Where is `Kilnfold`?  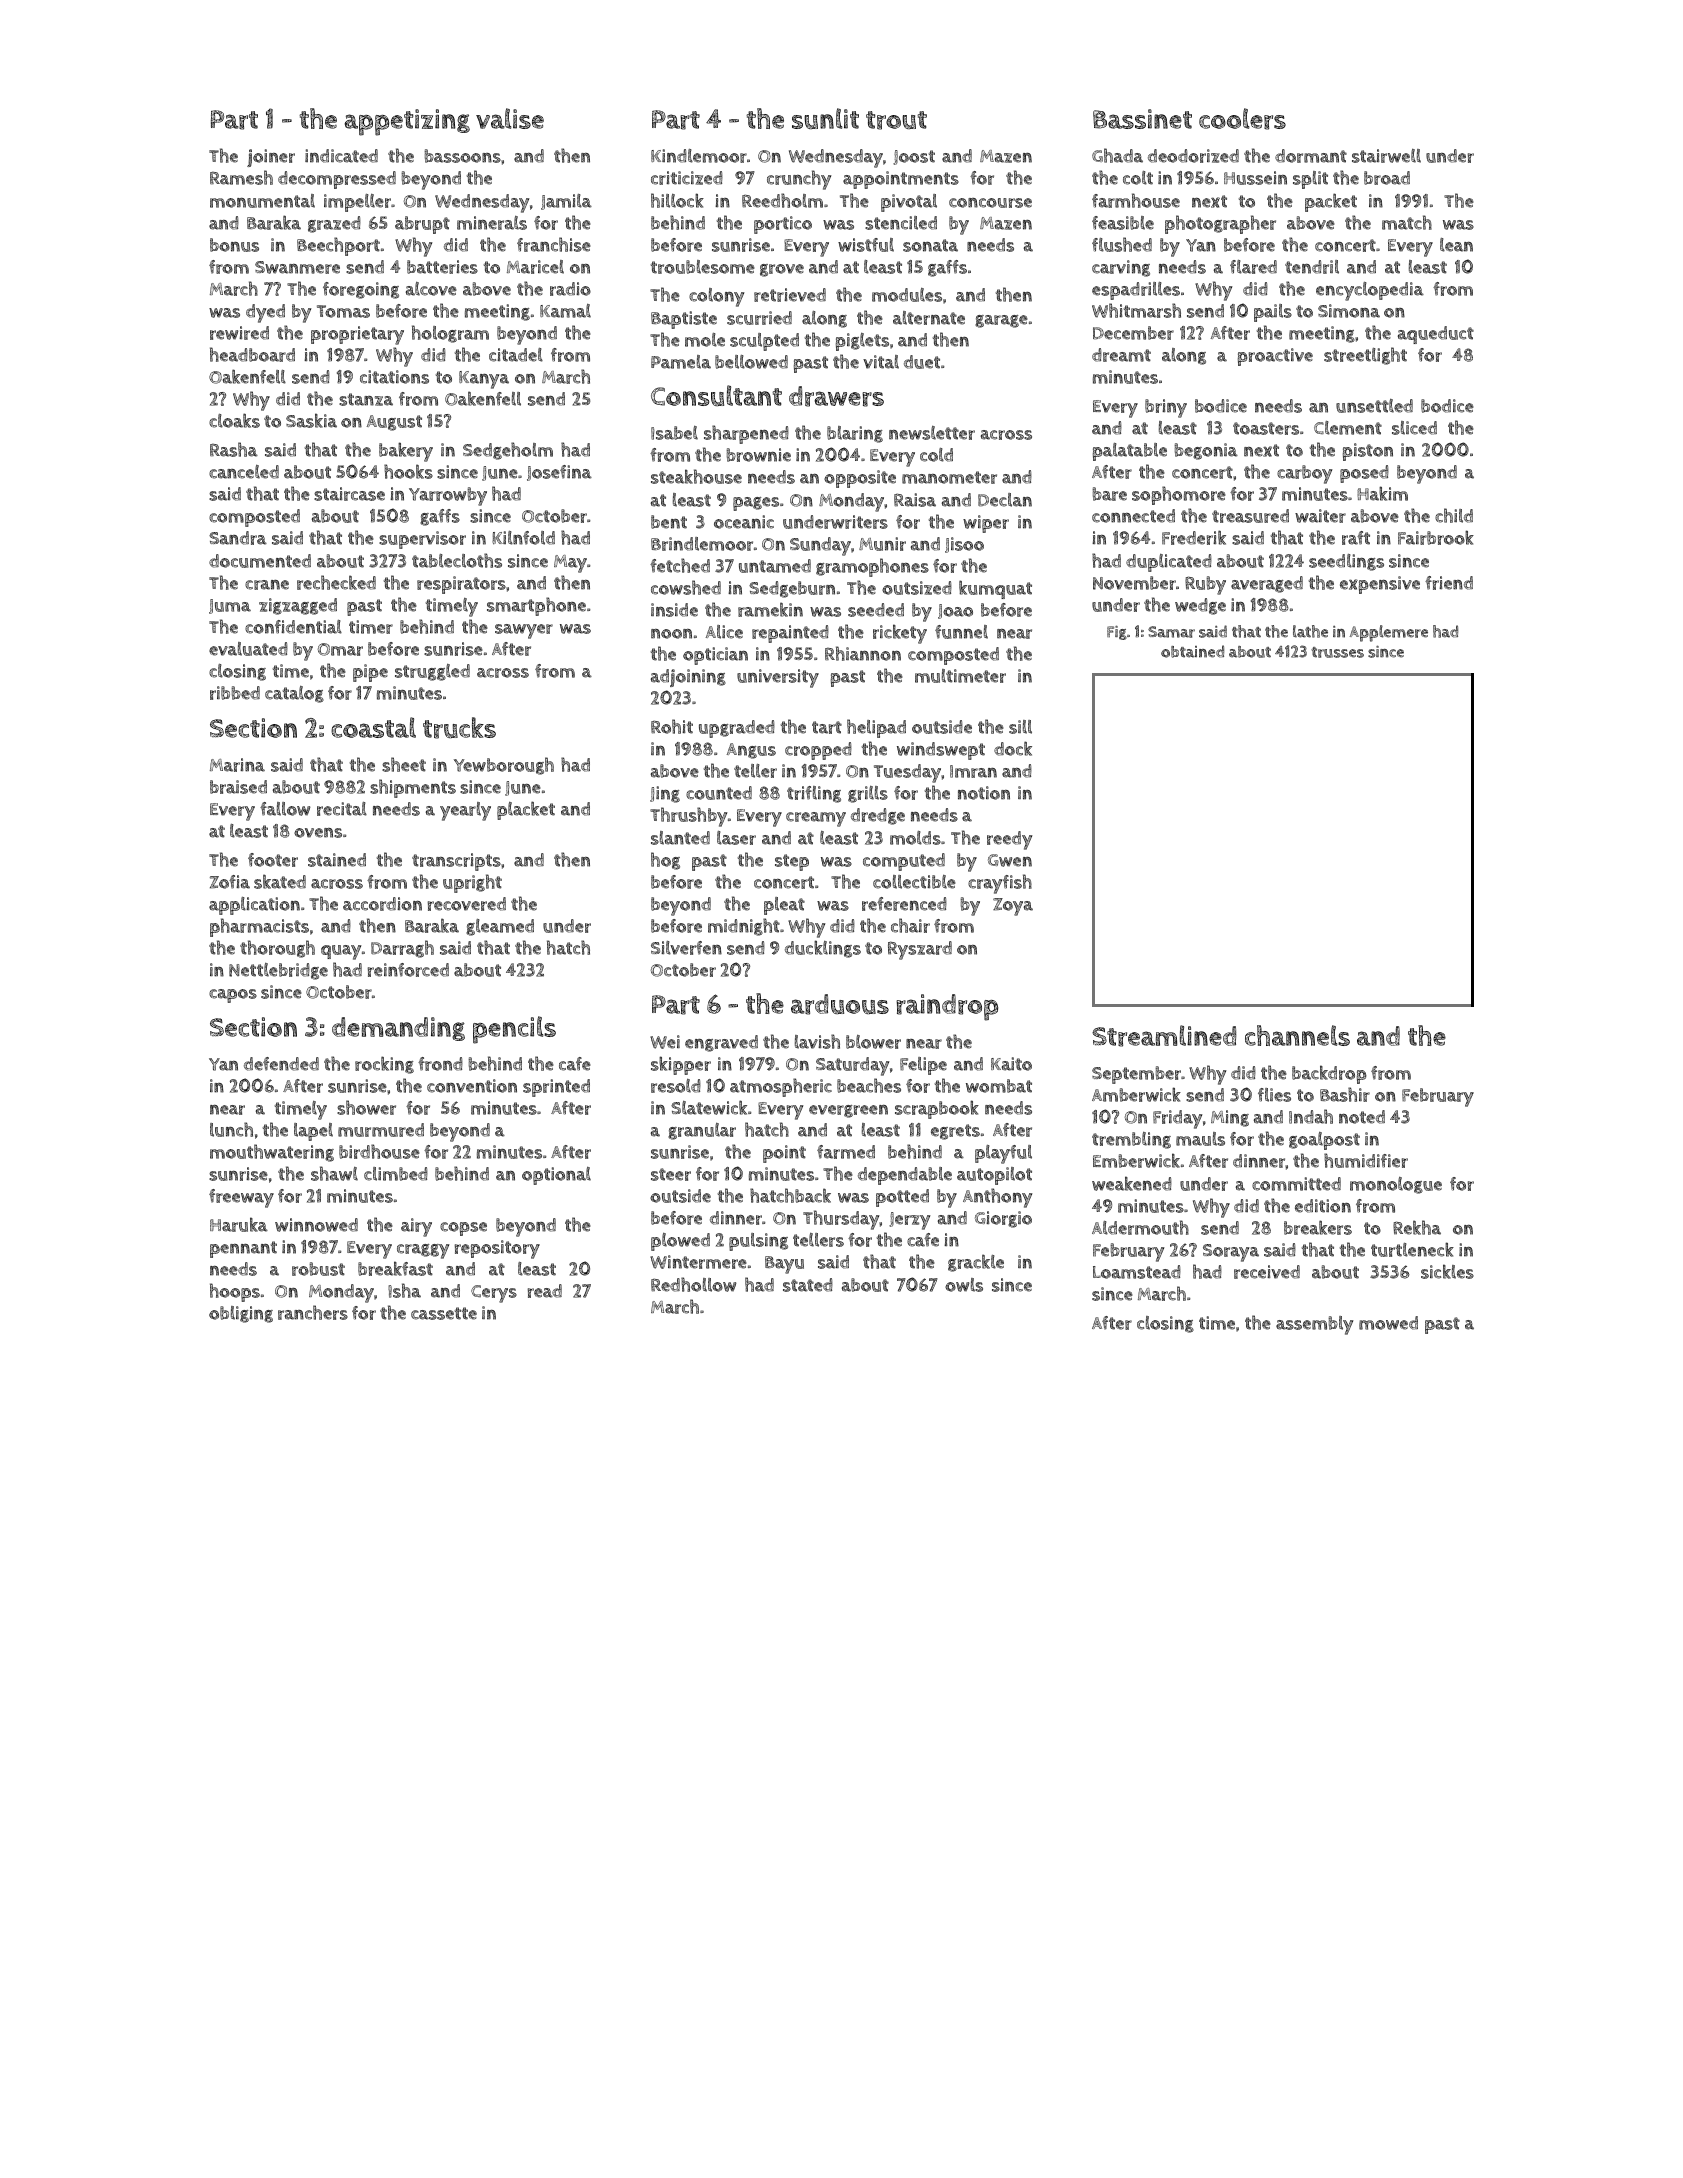 Kilnfold is located at coordinates (523, 538).
